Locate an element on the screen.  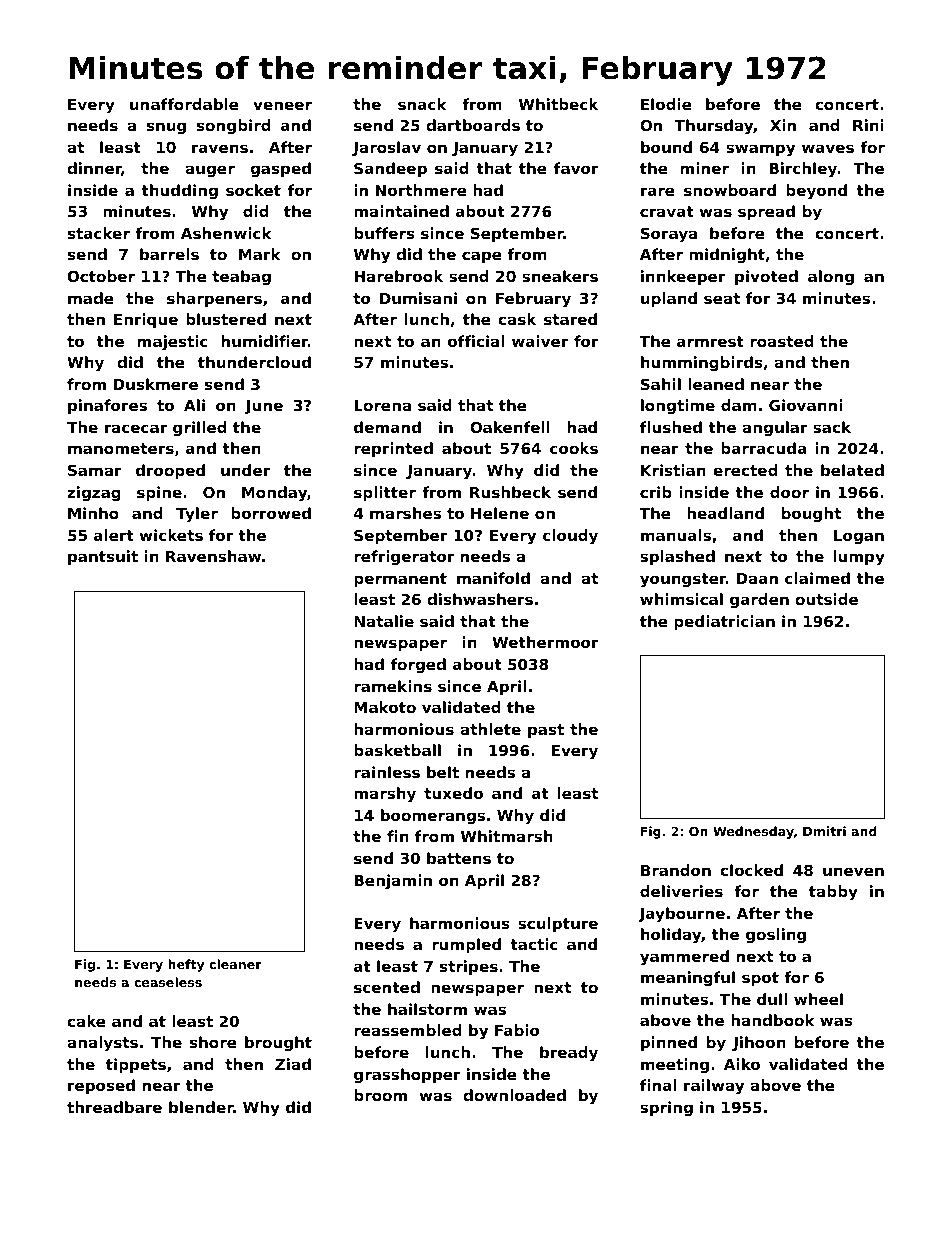
past is located at coordinates (546, 731).
